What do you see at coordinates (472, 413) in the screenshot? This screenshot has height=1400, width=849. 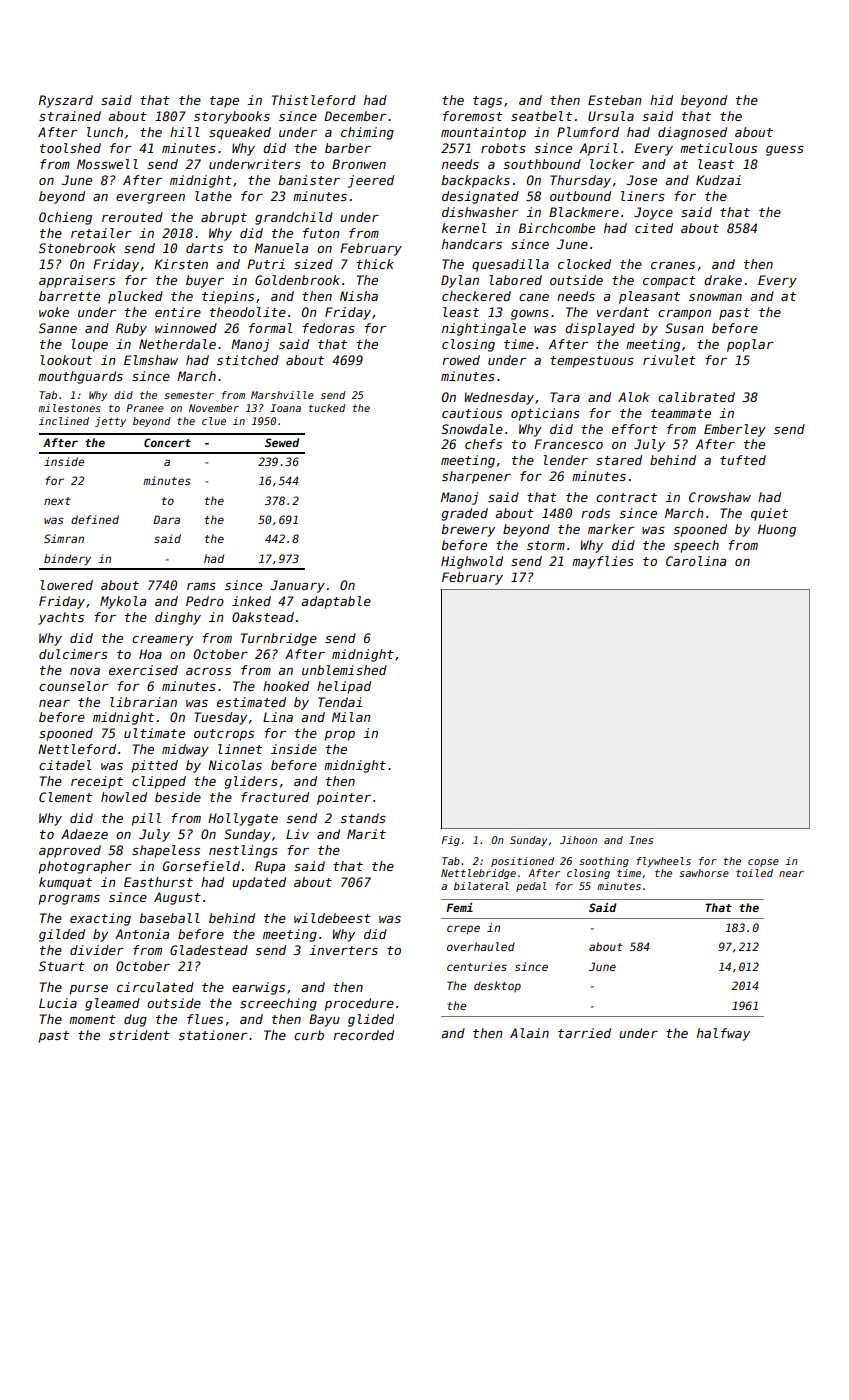 I see `cautious` at bounding box center [472, 413].
